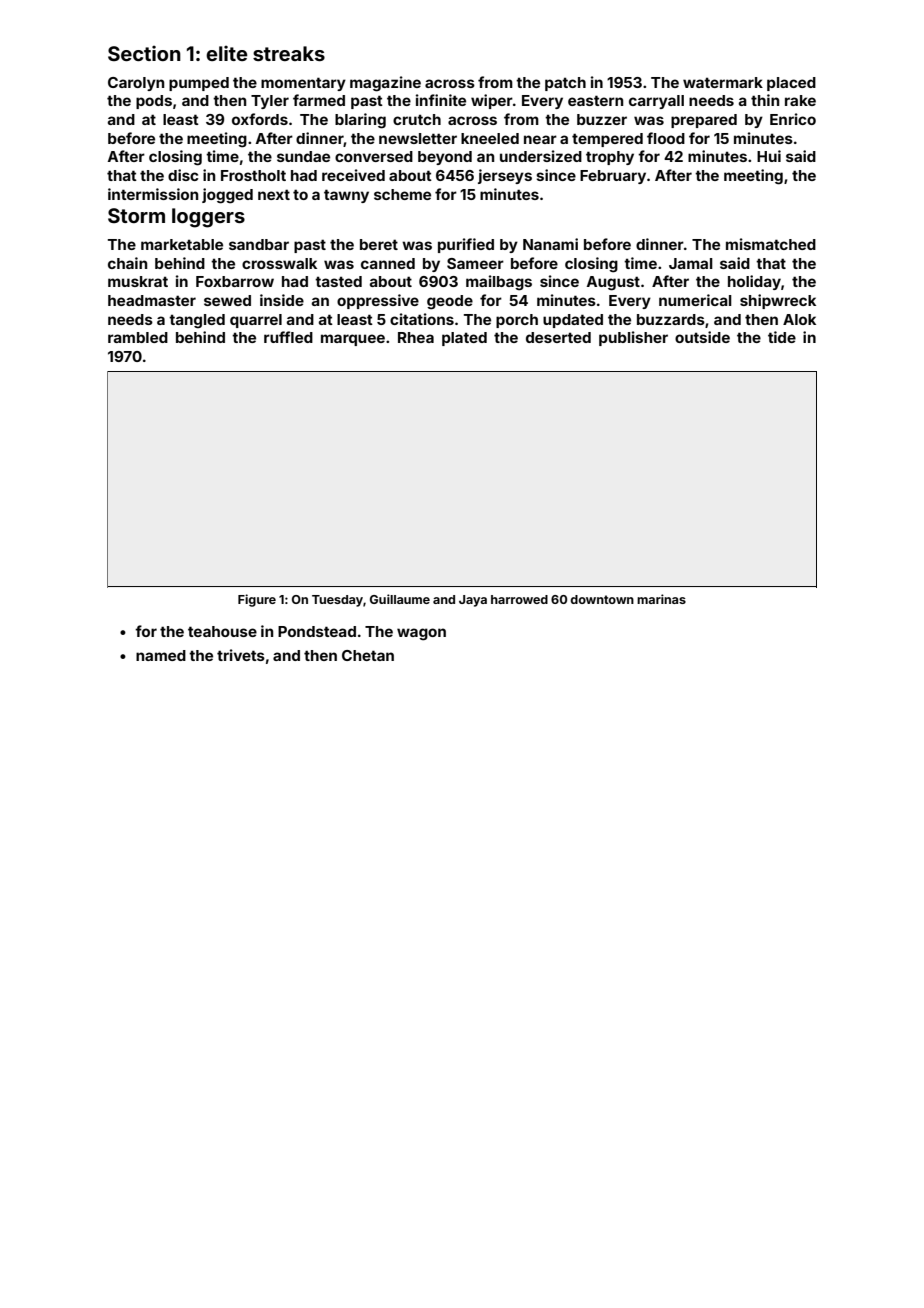 This image has width=924, height=1308. Describe the element at coordinates (288, 337) in the image. I see `ruffled` at that location.
